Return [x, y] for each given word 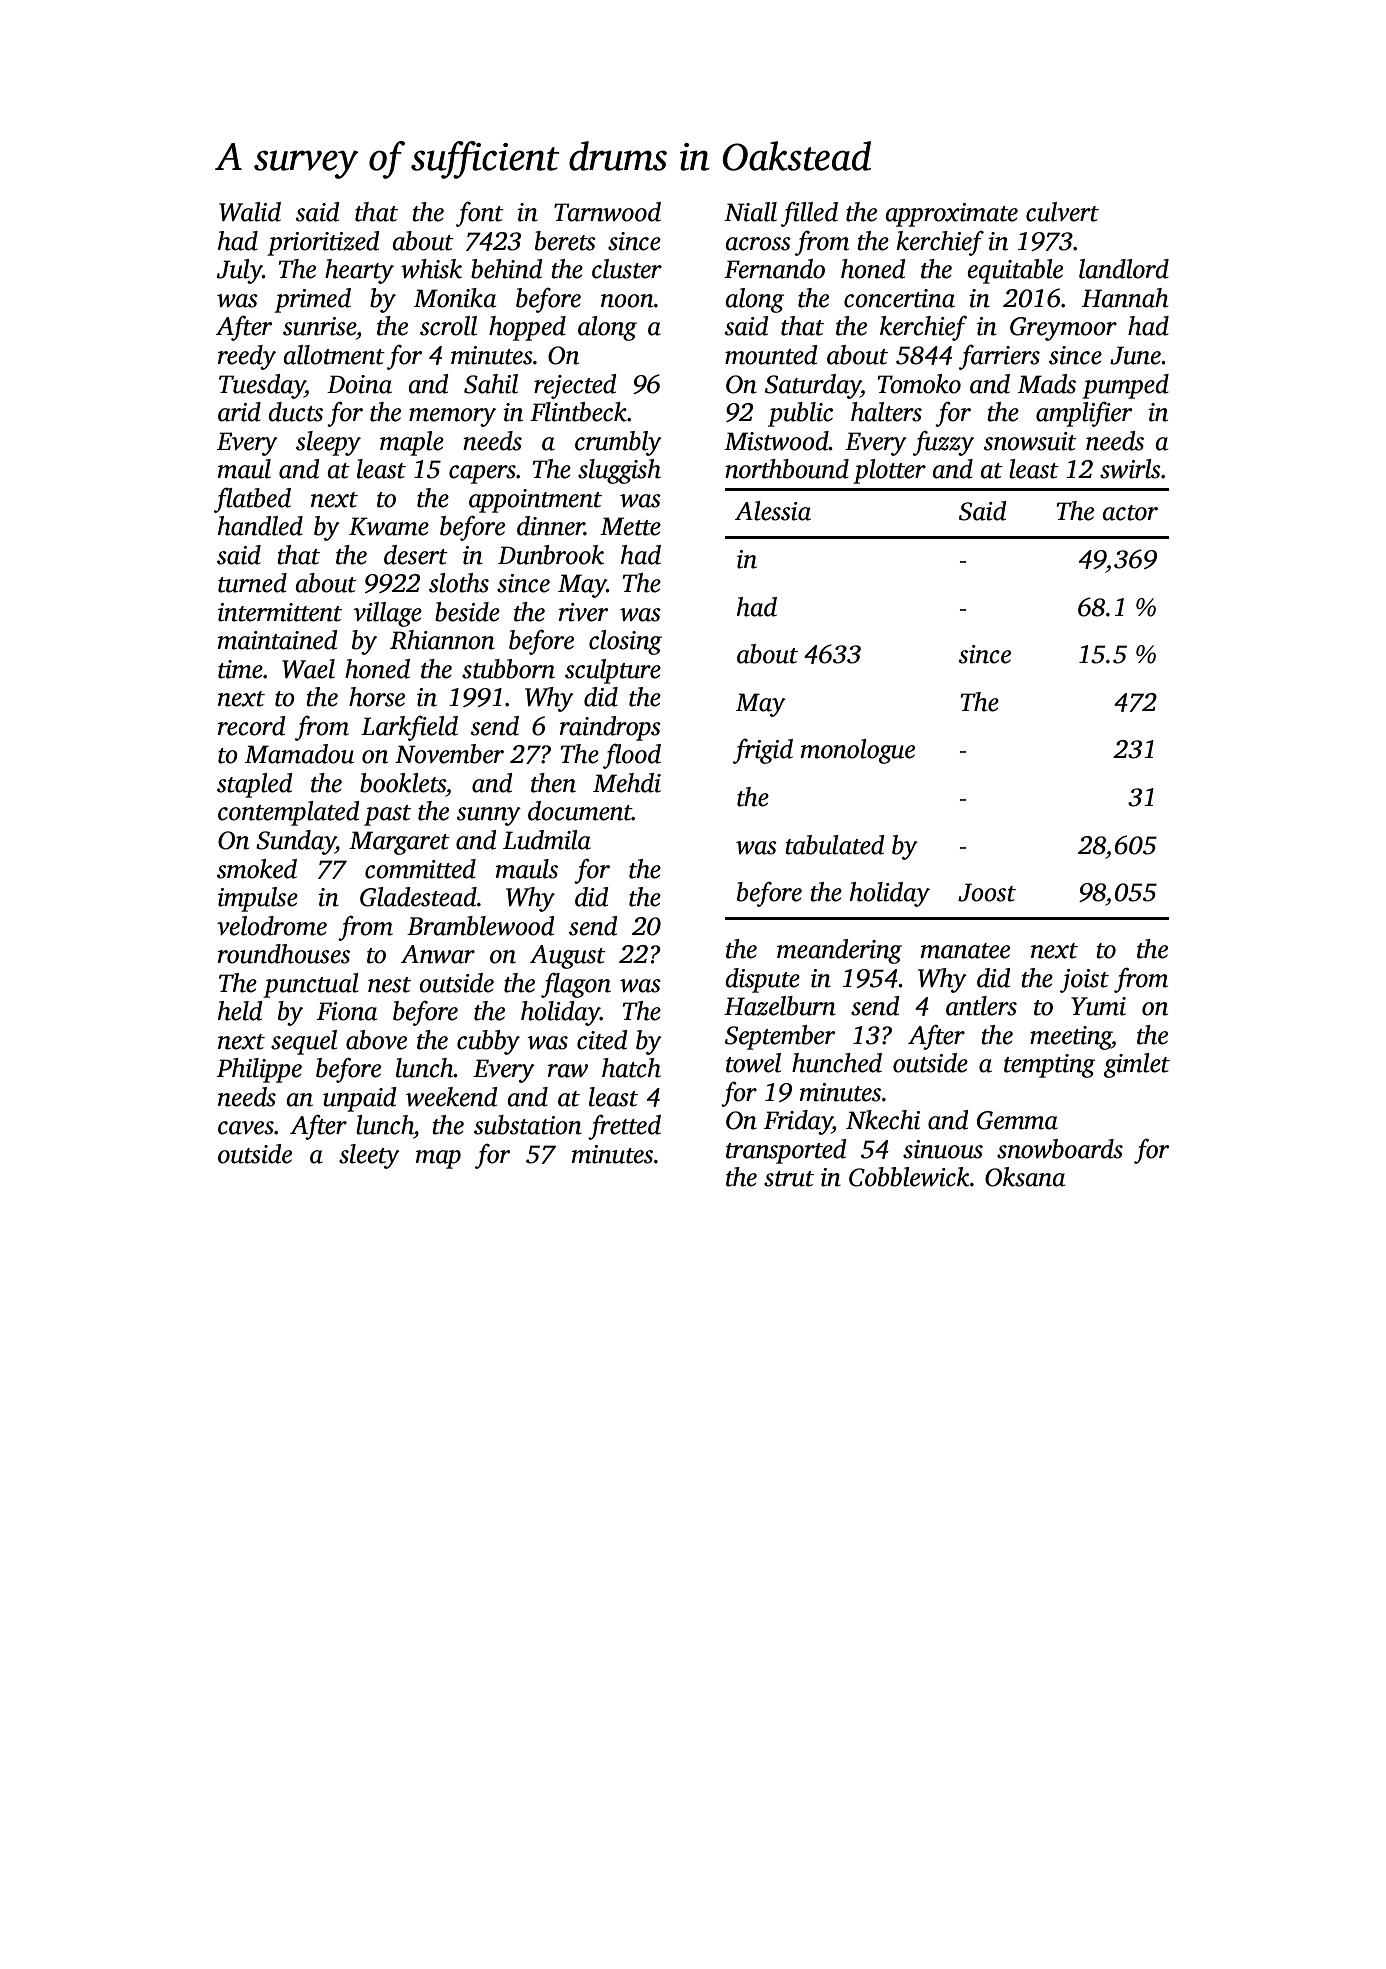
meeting [1071, 1038]
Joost [987, 892]
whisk [431, 269]
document [580, 811]
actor [1130, 513]
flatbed [252, 500]
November [449, 754]
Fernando [774, 269]
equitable [1015, 271]
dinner [551, 526]
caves [246, 1128]
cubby [488, 1042]
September [780, 1037]
